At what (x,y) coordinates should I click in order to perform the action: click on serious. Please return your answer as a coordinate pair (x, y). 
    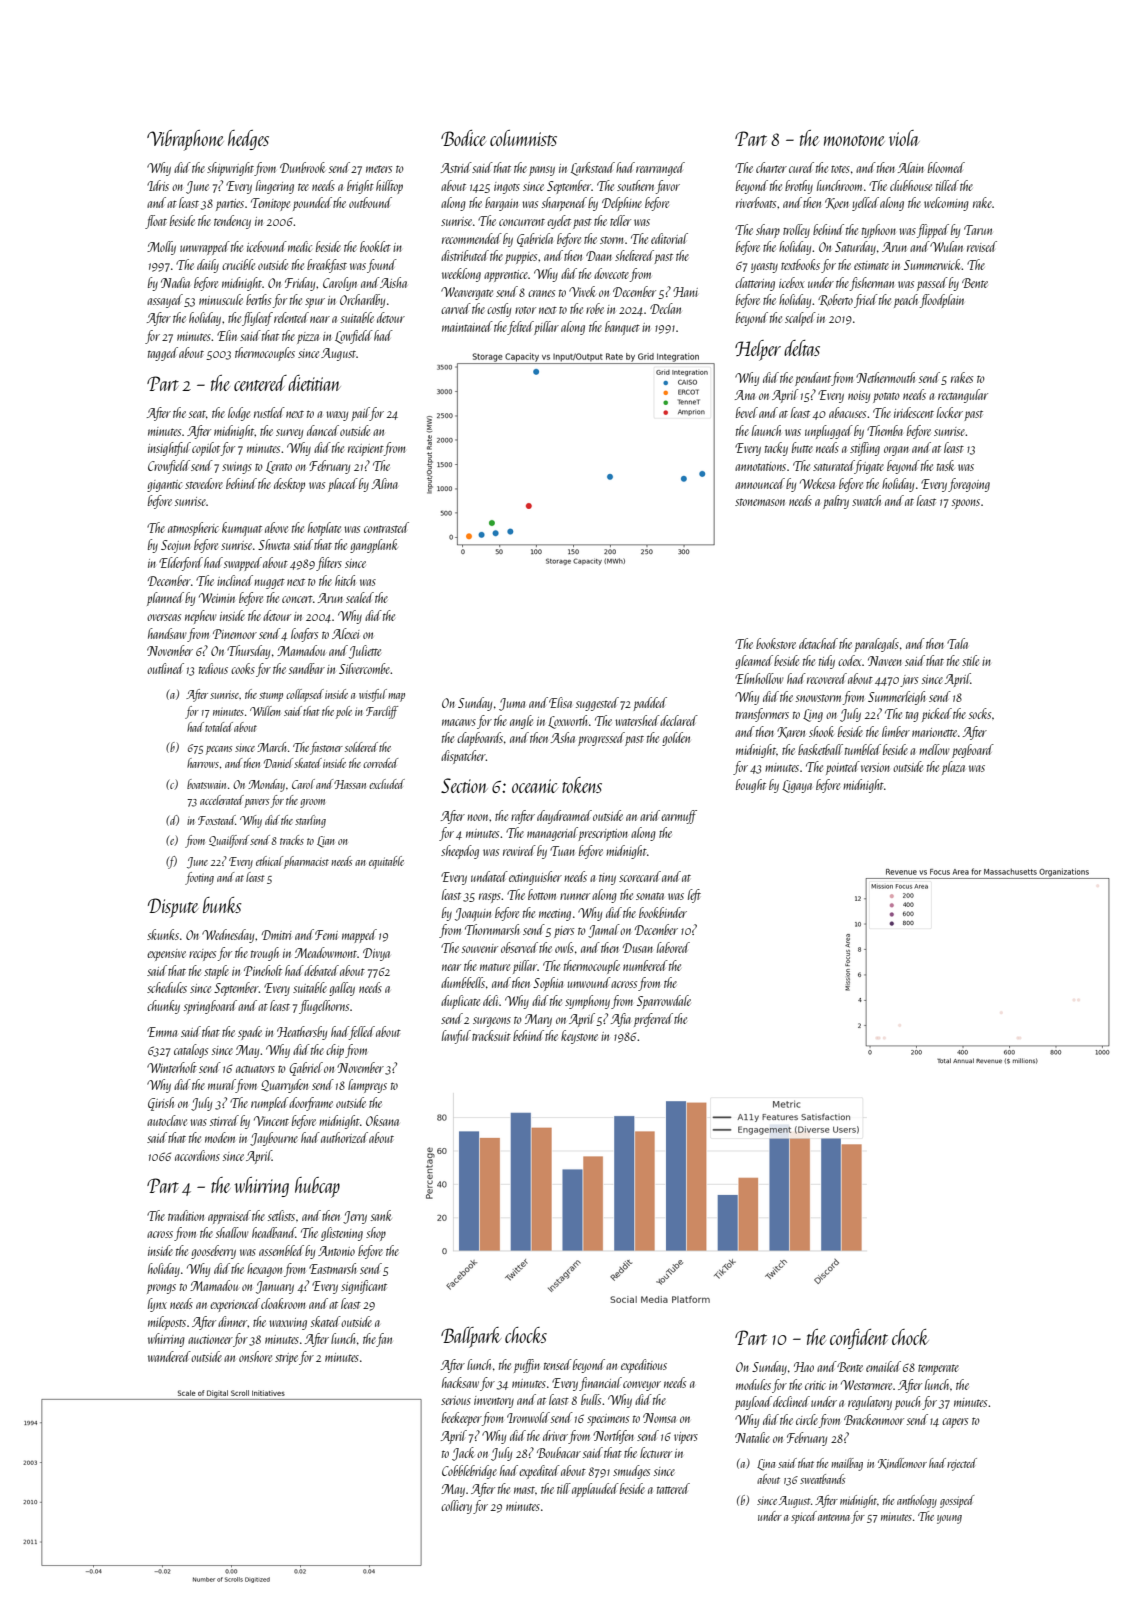
    Looking at the image, I should click on (456, 1400).
